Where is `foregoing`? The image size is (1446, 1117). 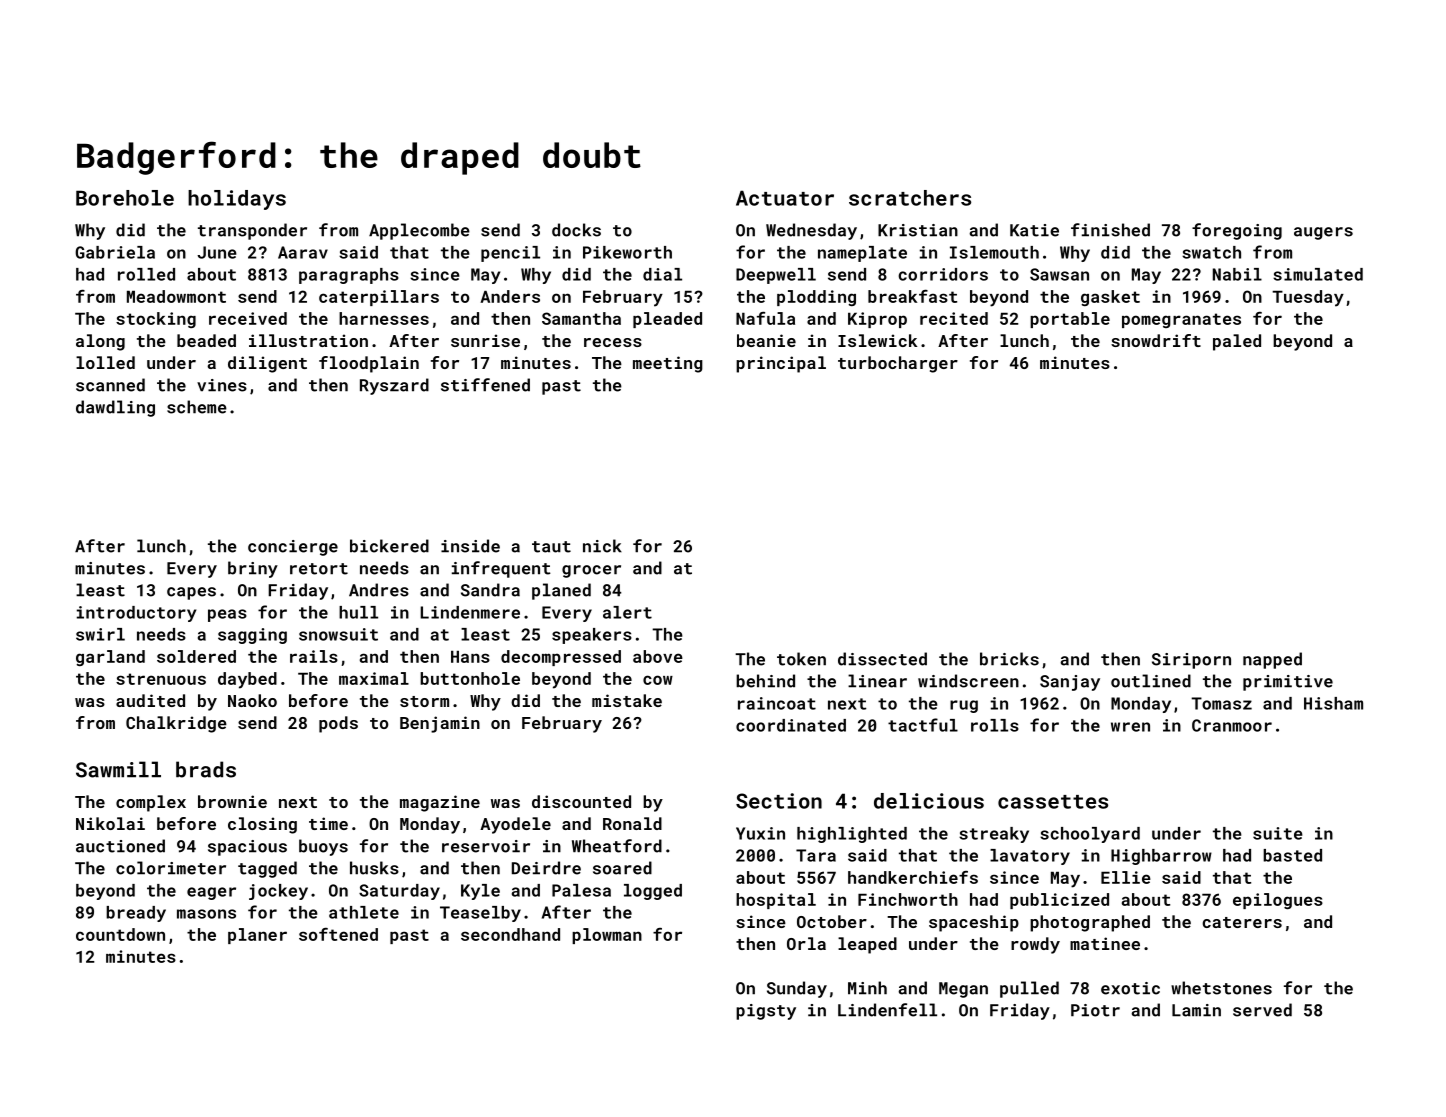 foregoing is located at coordinates (1237, 231).
